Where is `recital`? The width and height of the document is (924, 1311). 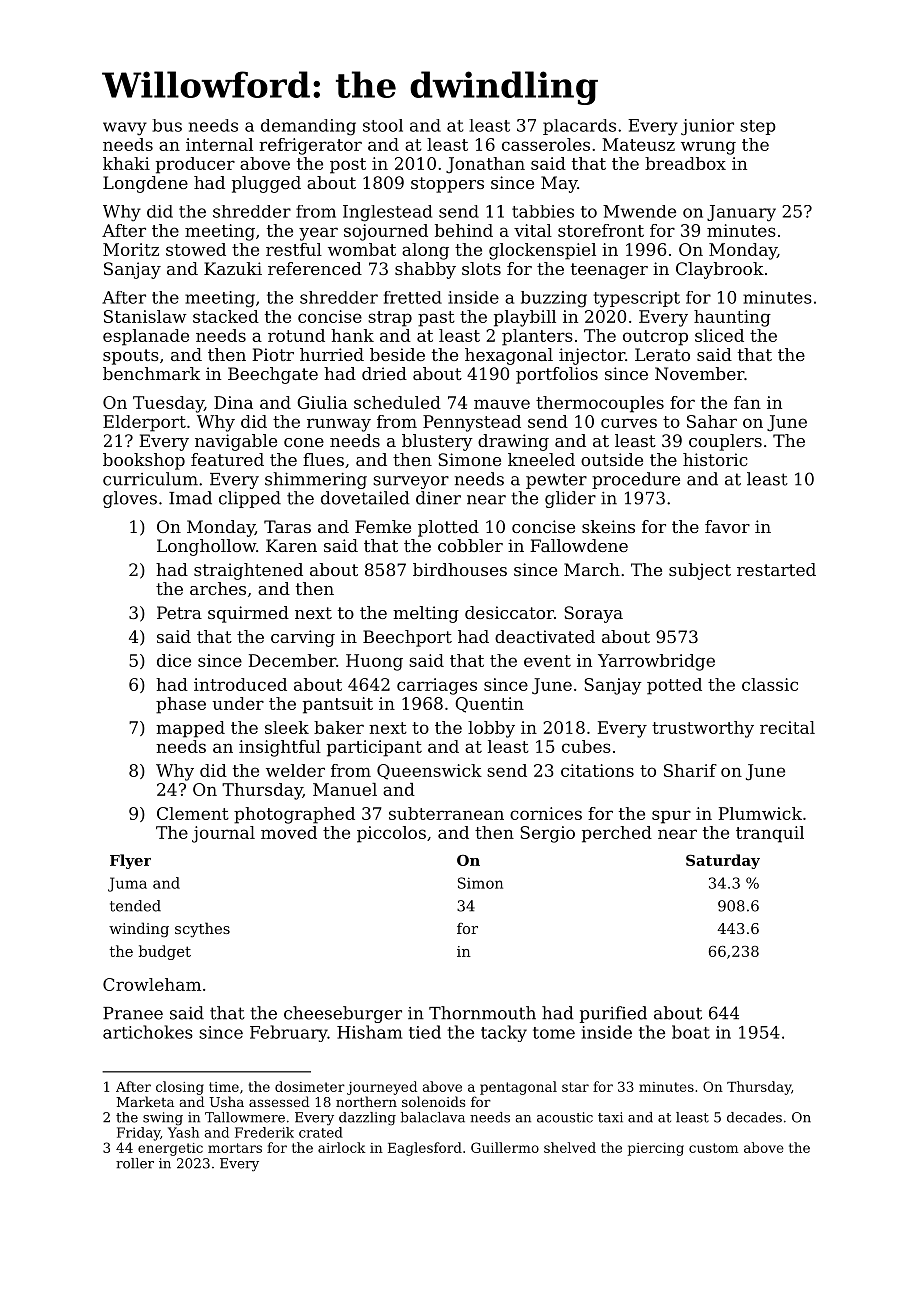
recital is located at coordinates (787, 727).
